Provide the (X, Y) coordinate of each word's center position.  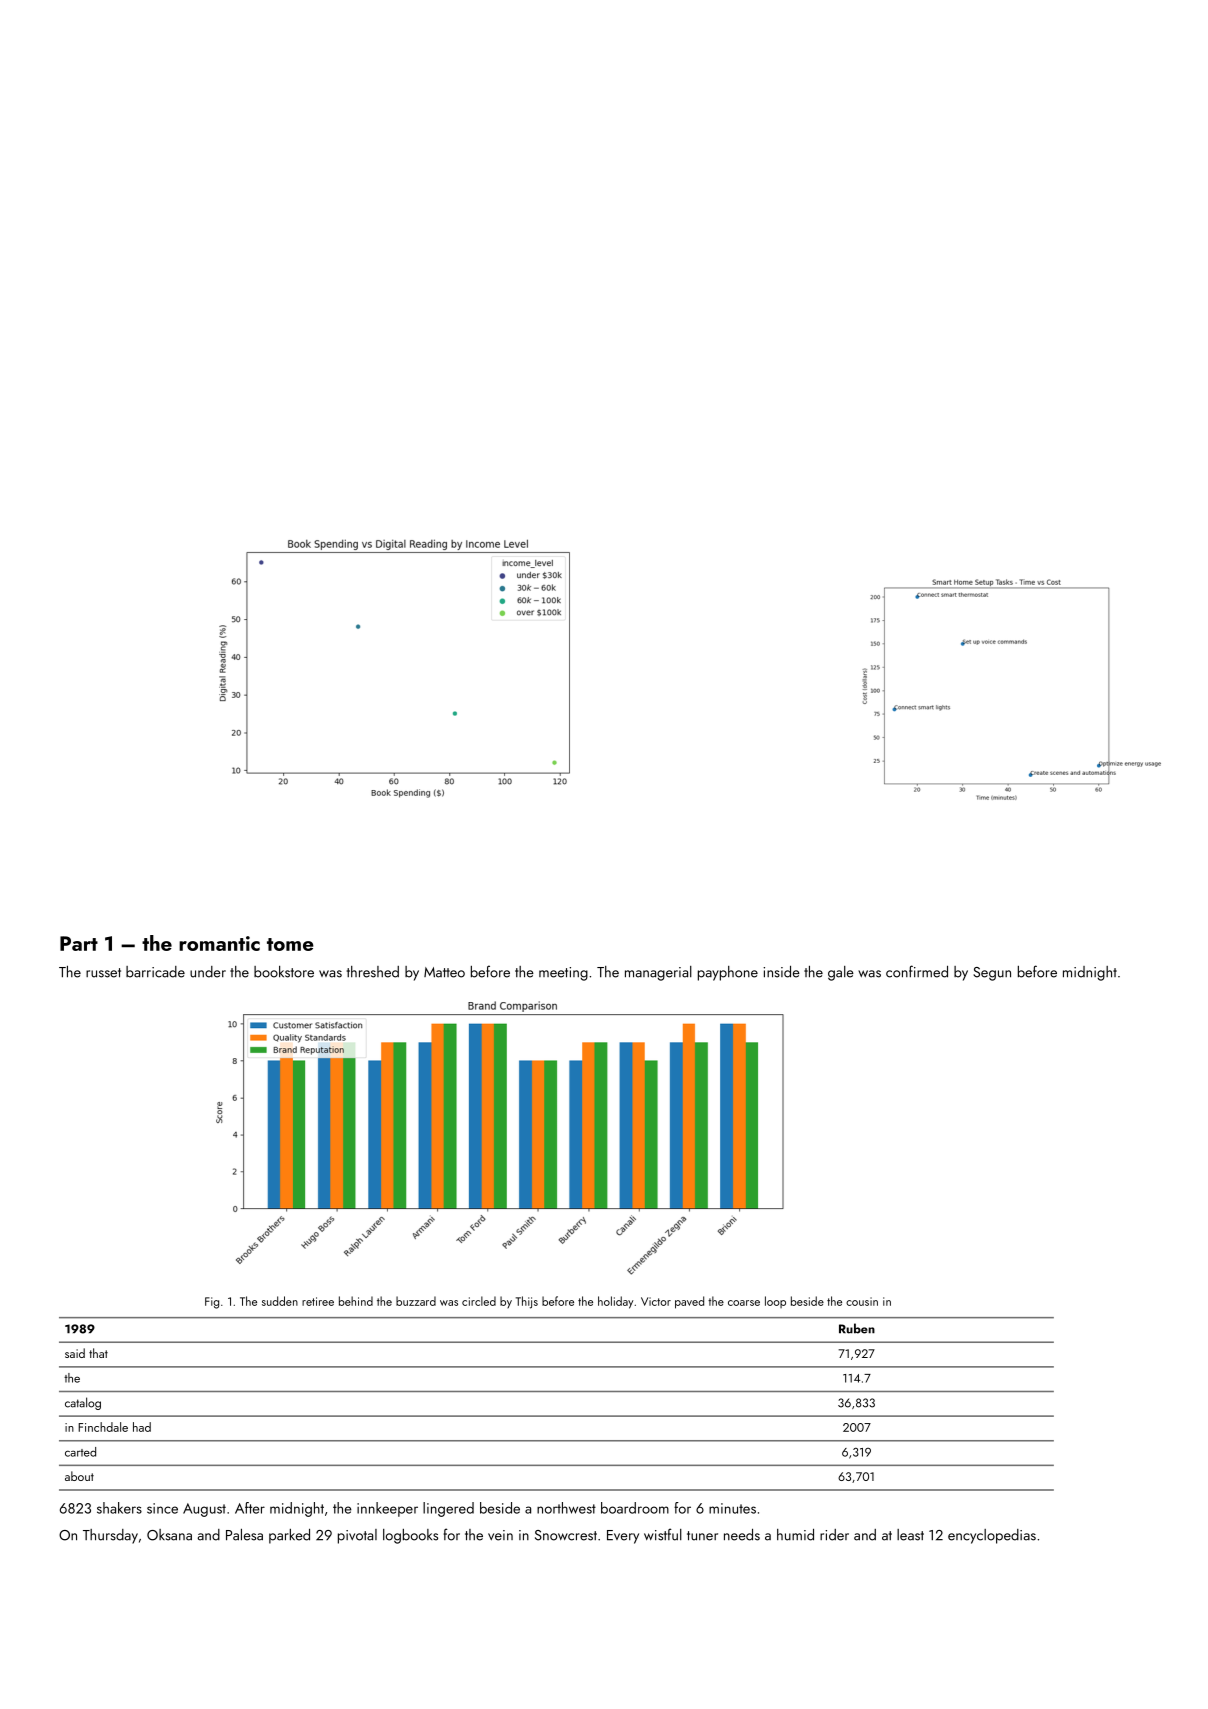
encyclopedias (992, 1536)
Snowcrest (566, 1535)
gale (841, 973)
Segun (992, 974)
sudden (280, 1301)
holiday (615, 1302)
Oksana (169, 1535)
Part (79, 943)
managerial (658, 973)
